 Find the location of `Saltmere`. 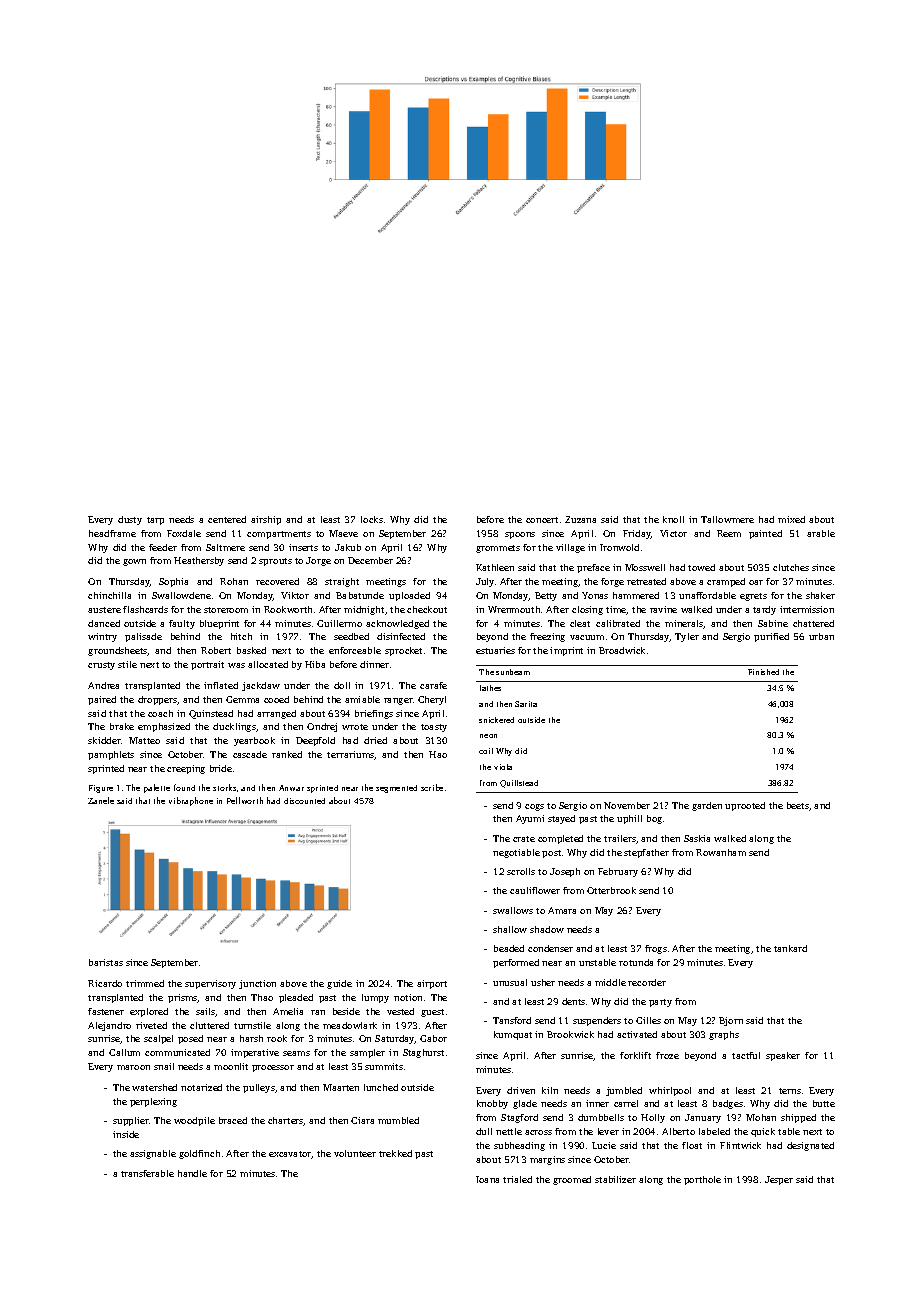

Saltmere is located at coordinates (225, 547).
